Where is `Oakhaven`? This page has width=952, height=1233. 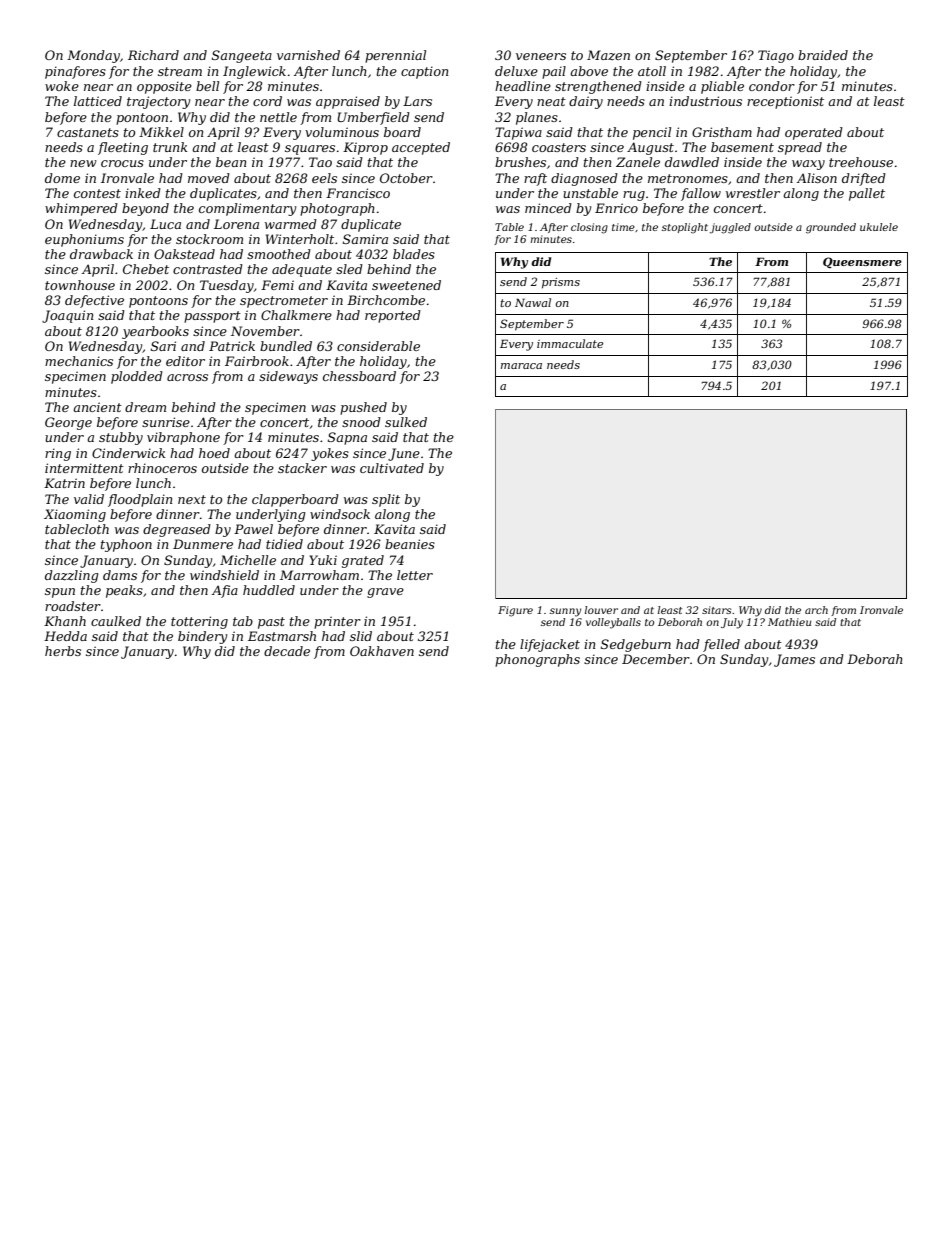 Oakhaven is located at coordinates (382, 651).
